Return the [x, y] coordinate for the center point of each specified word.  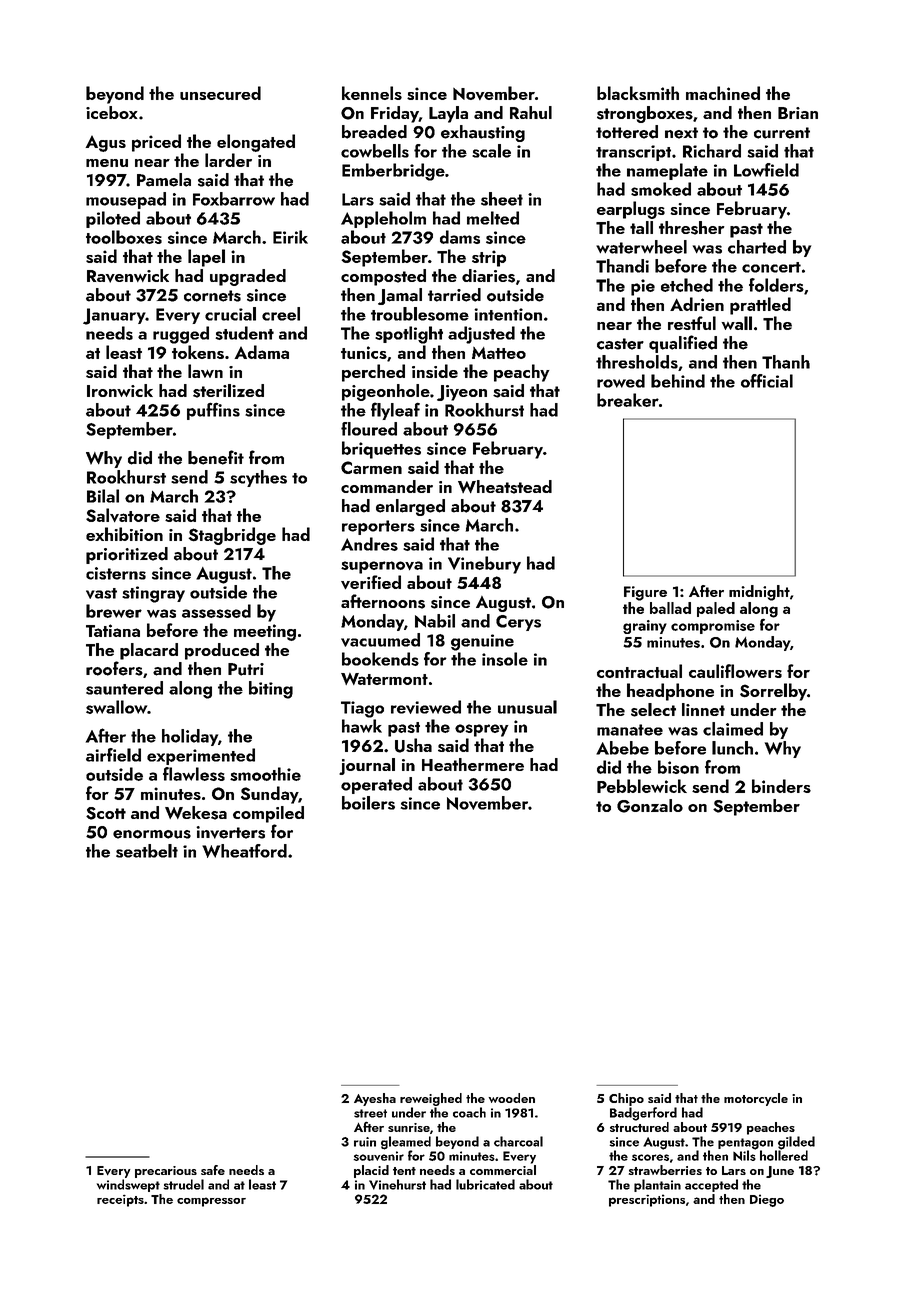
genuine [482, 642]
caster [620, 344]
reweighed [431, 1099]
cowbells [375, 151]
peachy [522, 373]
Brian [798, 113]
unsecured [220, 93]
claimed [733, 729]
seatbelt [147, 851]
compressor [211, 1202]
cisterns [116, 573]
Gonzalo [650, 806]
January [114, 316]
